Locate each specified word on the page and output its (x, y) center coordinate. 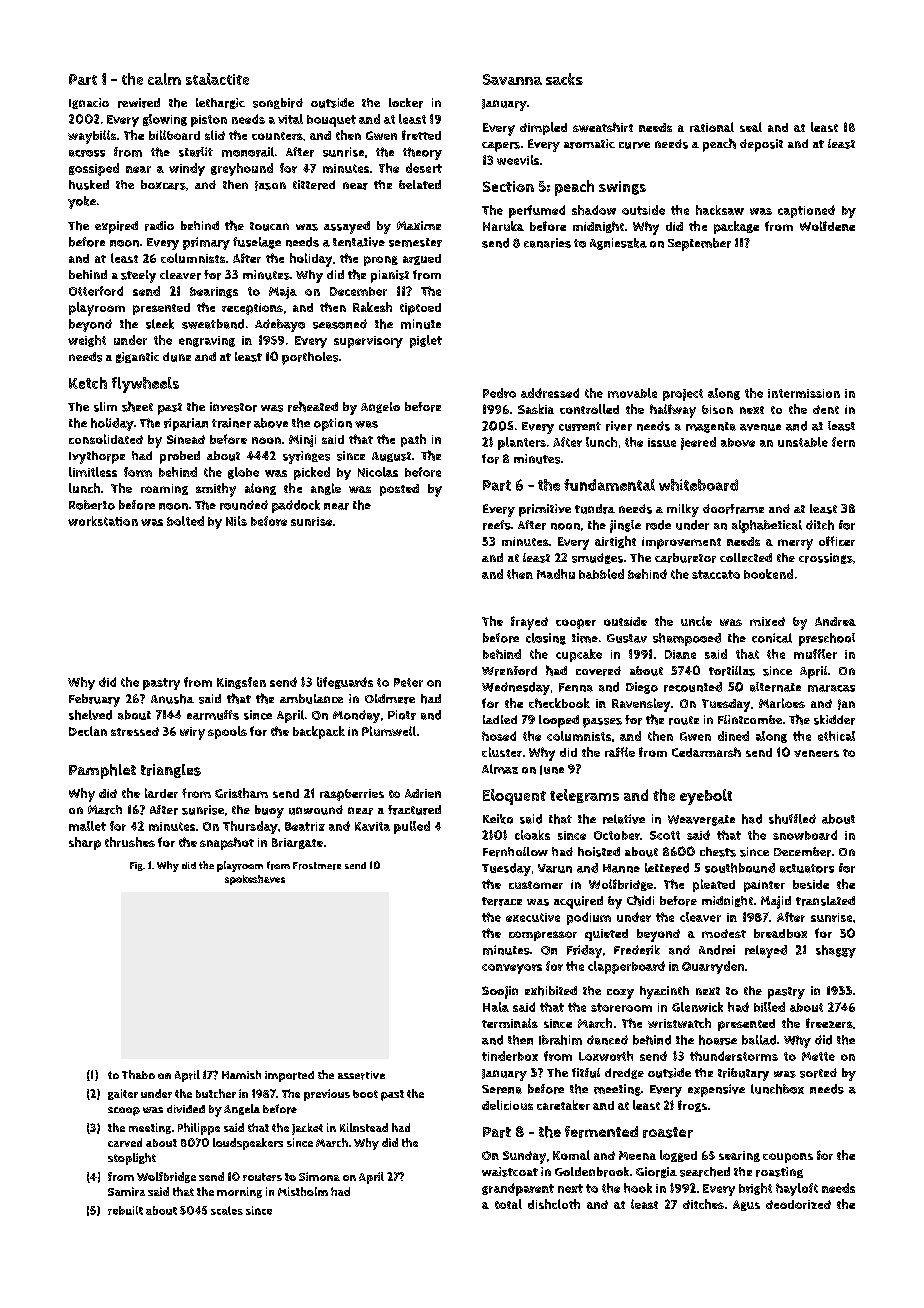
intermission (804, 393)
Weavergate (701, 820)
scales (227, 1210)
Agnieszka (618, 244)
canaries (547, 243)
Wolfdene (827, 226)
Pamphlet (102, 771)
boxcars (163, 185)
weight (87, 341)
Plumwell (389, 731)
